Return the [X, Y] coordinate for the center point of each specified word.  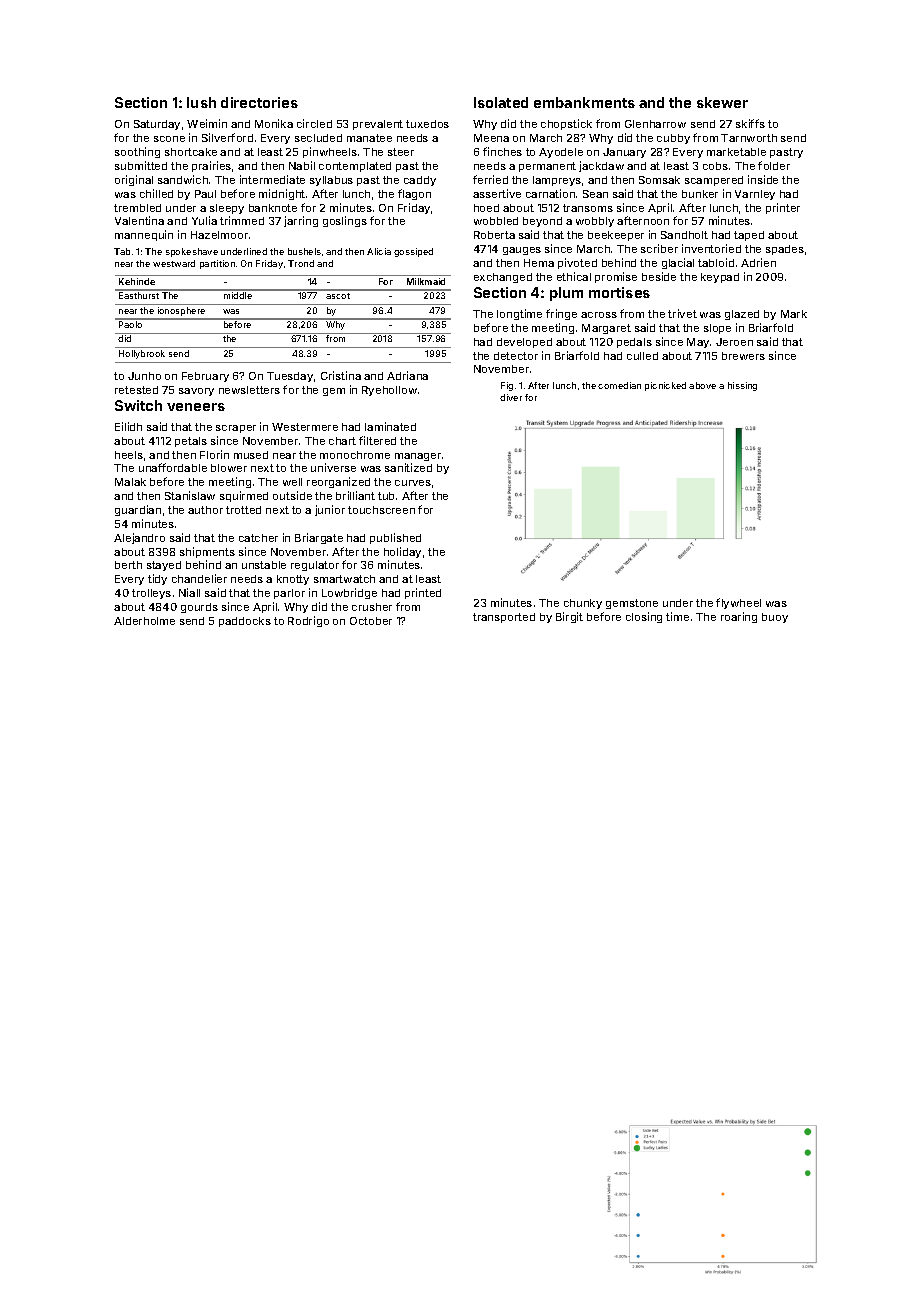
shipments [207, 552]
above [702, 385]
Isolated [501, 102]
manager [418, 457]
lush [201, 102]
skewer [722, 102]
